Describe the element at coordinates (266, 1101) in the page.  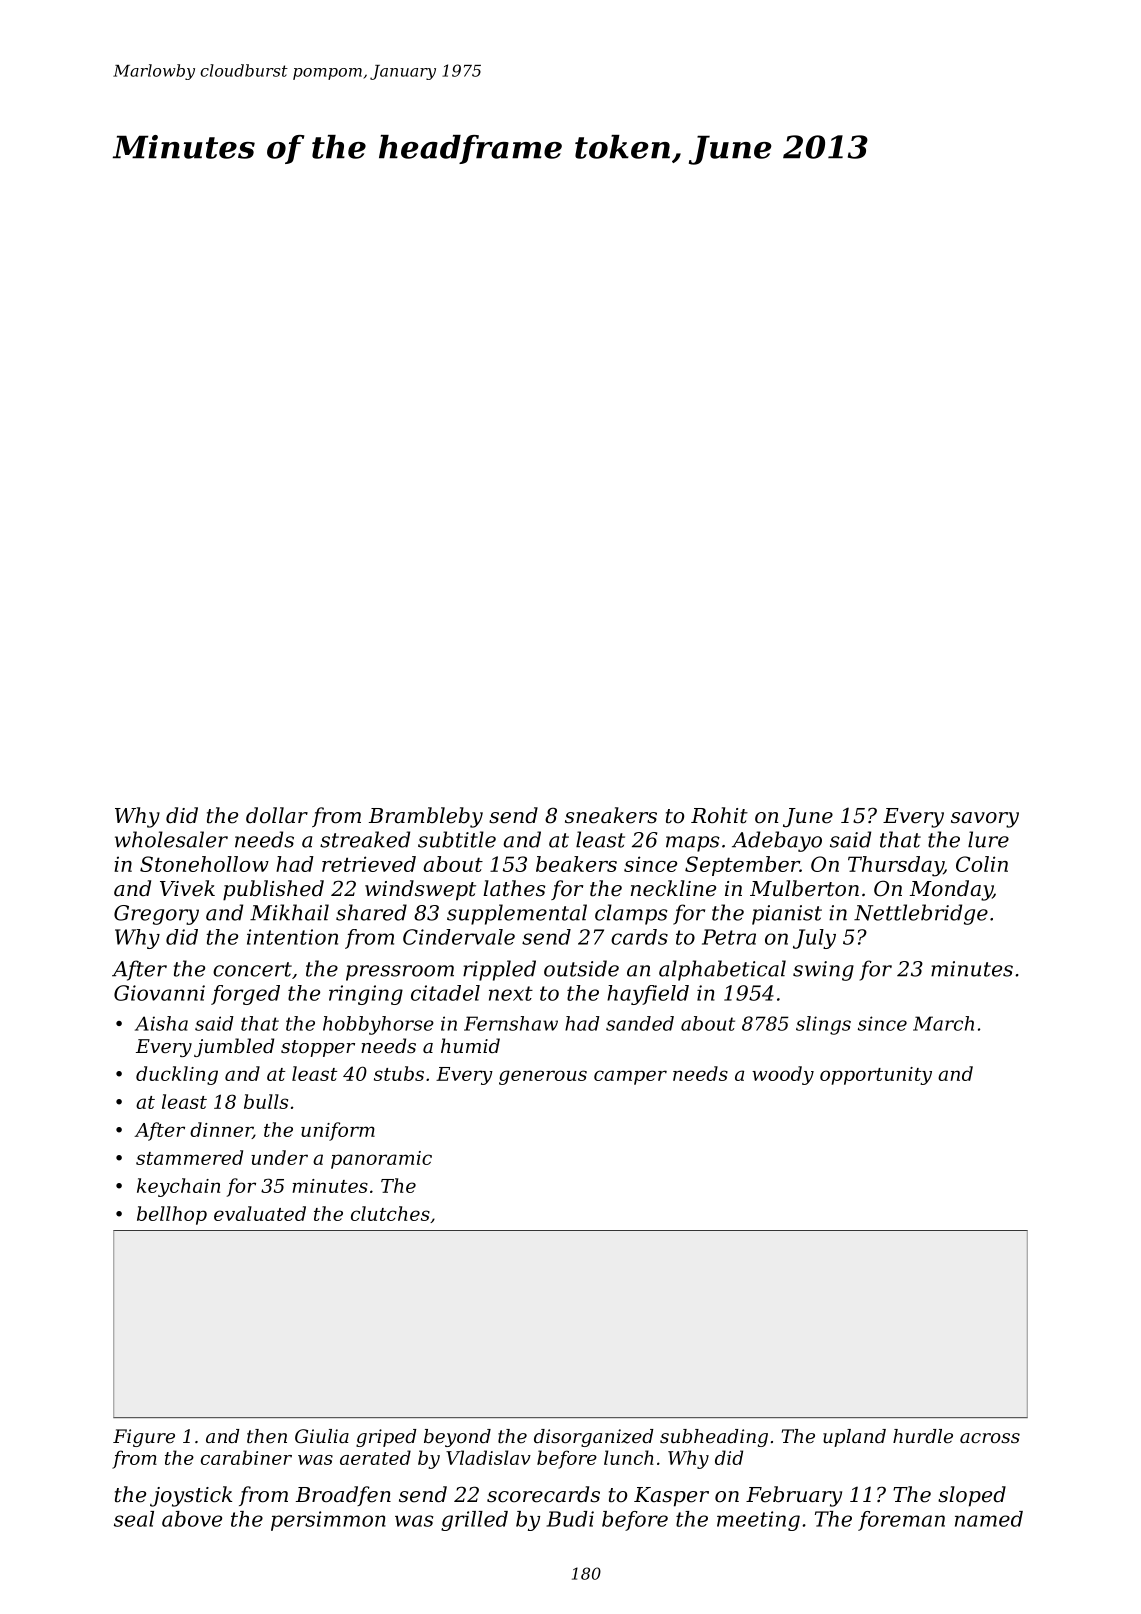
I see `bulls` at that location.
